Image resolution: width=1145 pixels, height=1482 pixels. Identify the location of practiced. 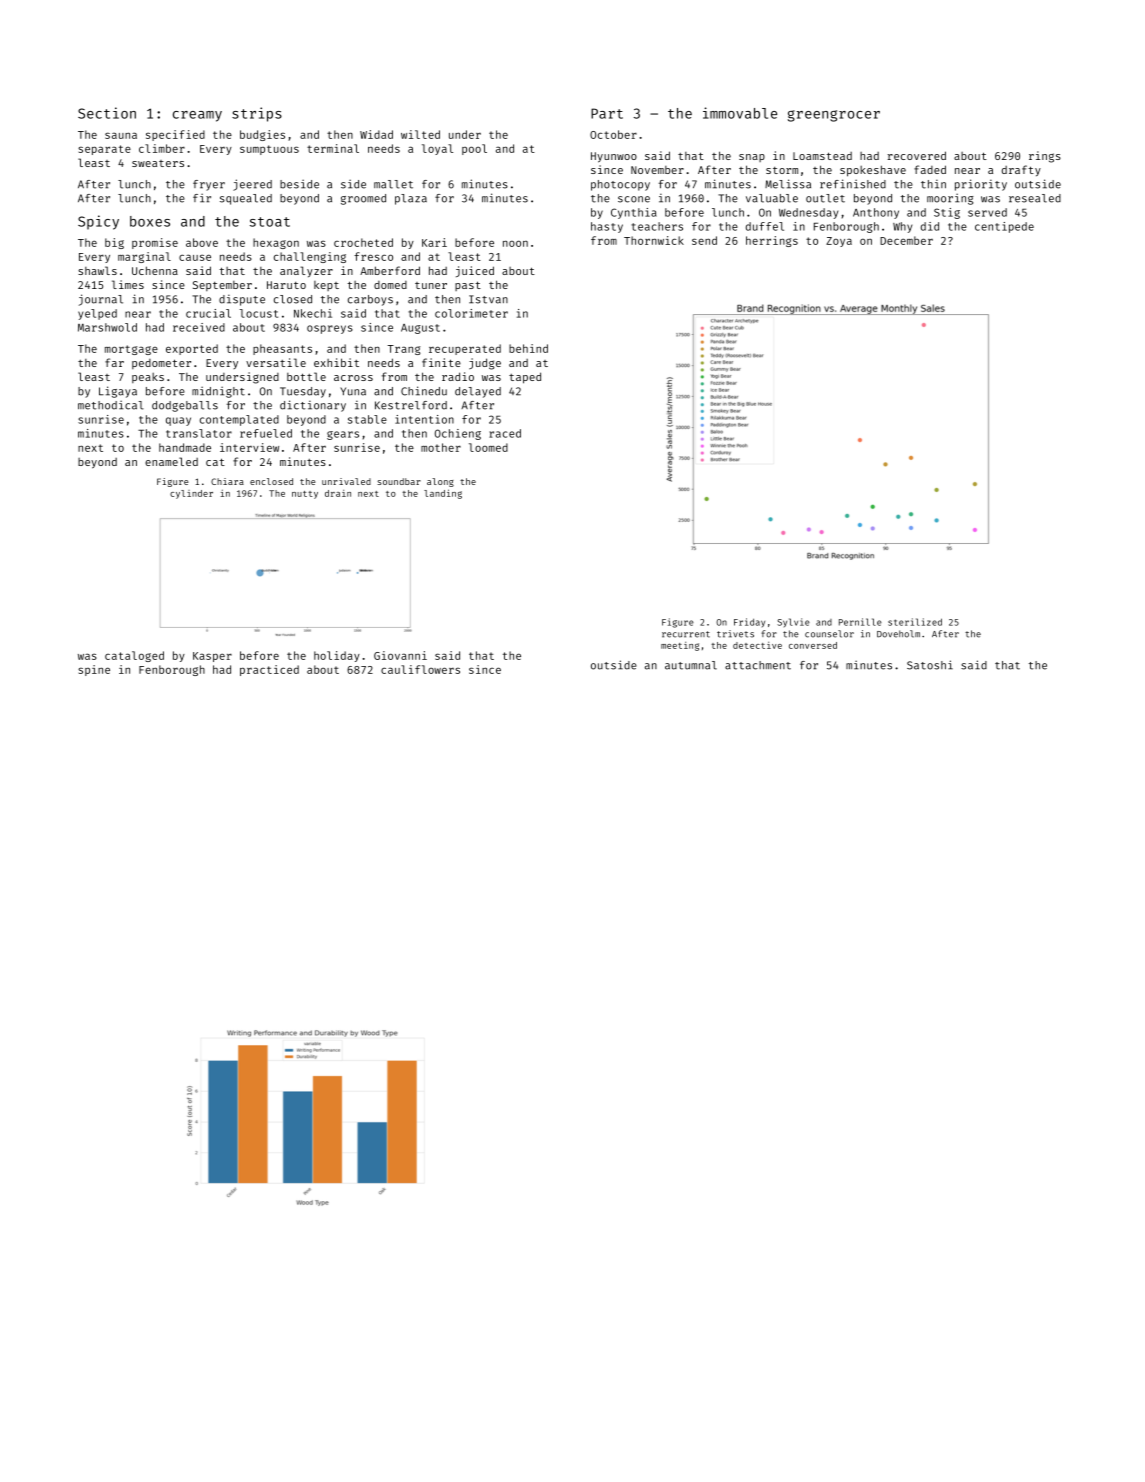
(269, 670).
